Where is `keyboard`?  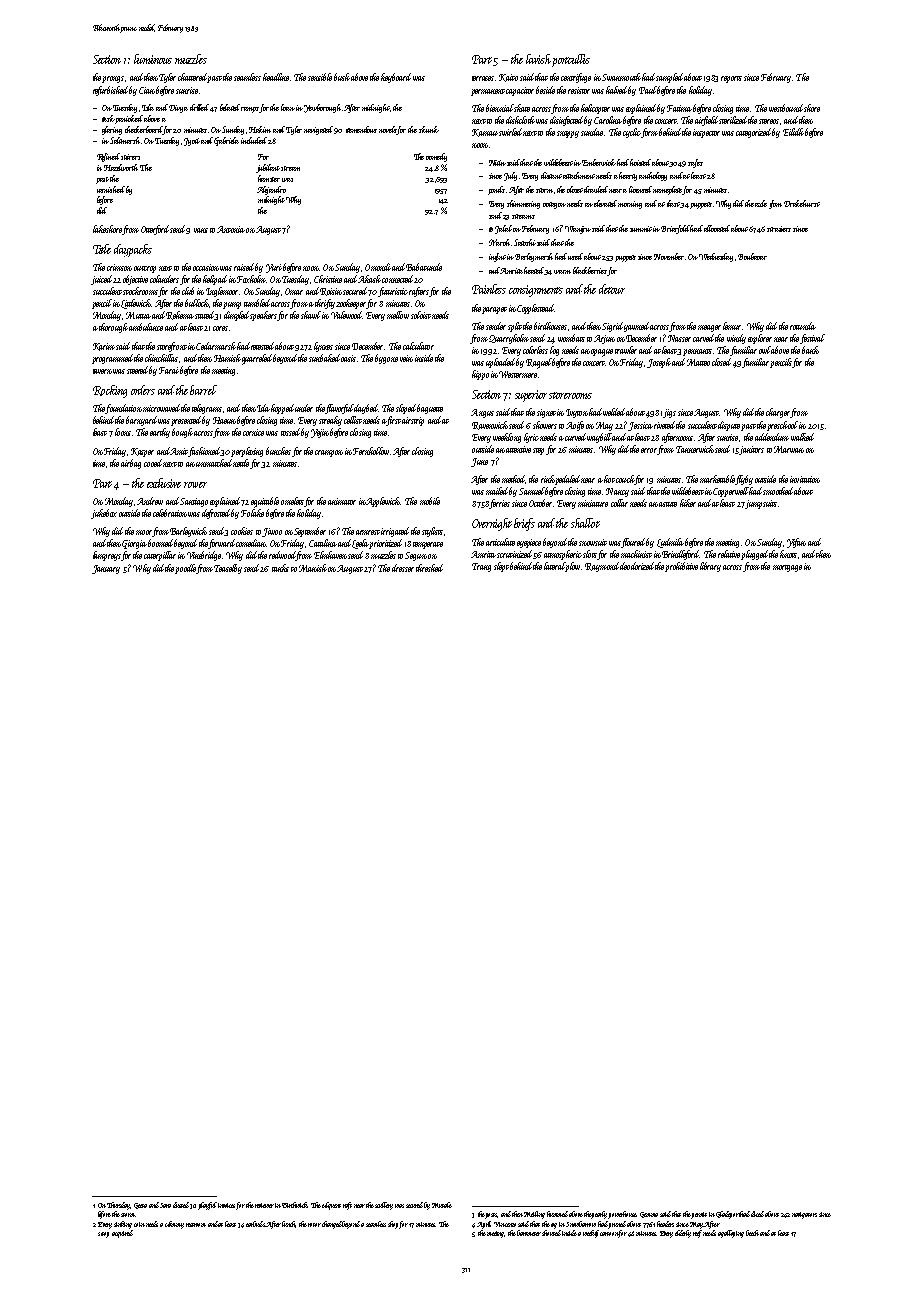 keyboard is located at coordinates (396, 78).
